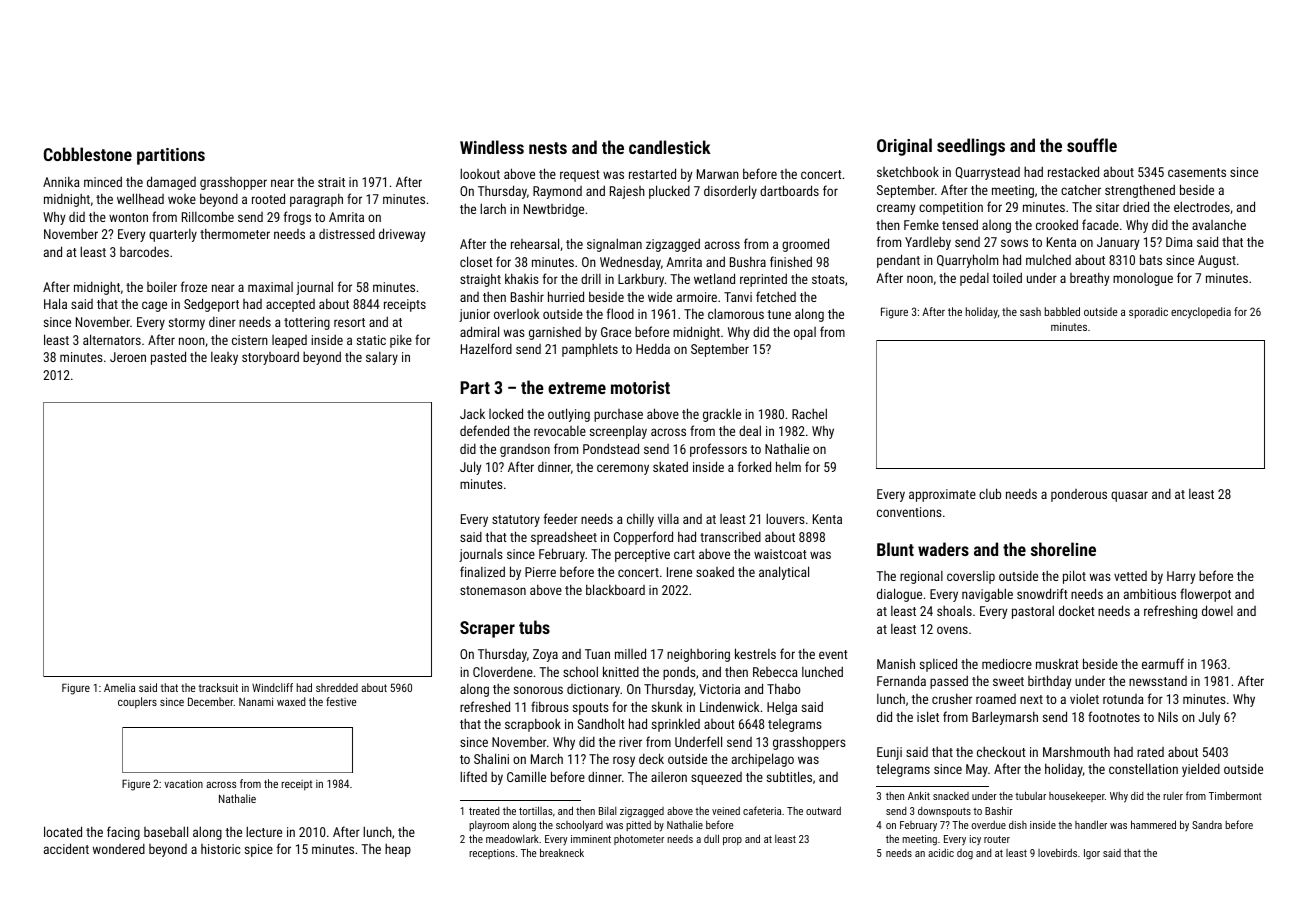  I want to click on sporadic, so click(1148, 313).
